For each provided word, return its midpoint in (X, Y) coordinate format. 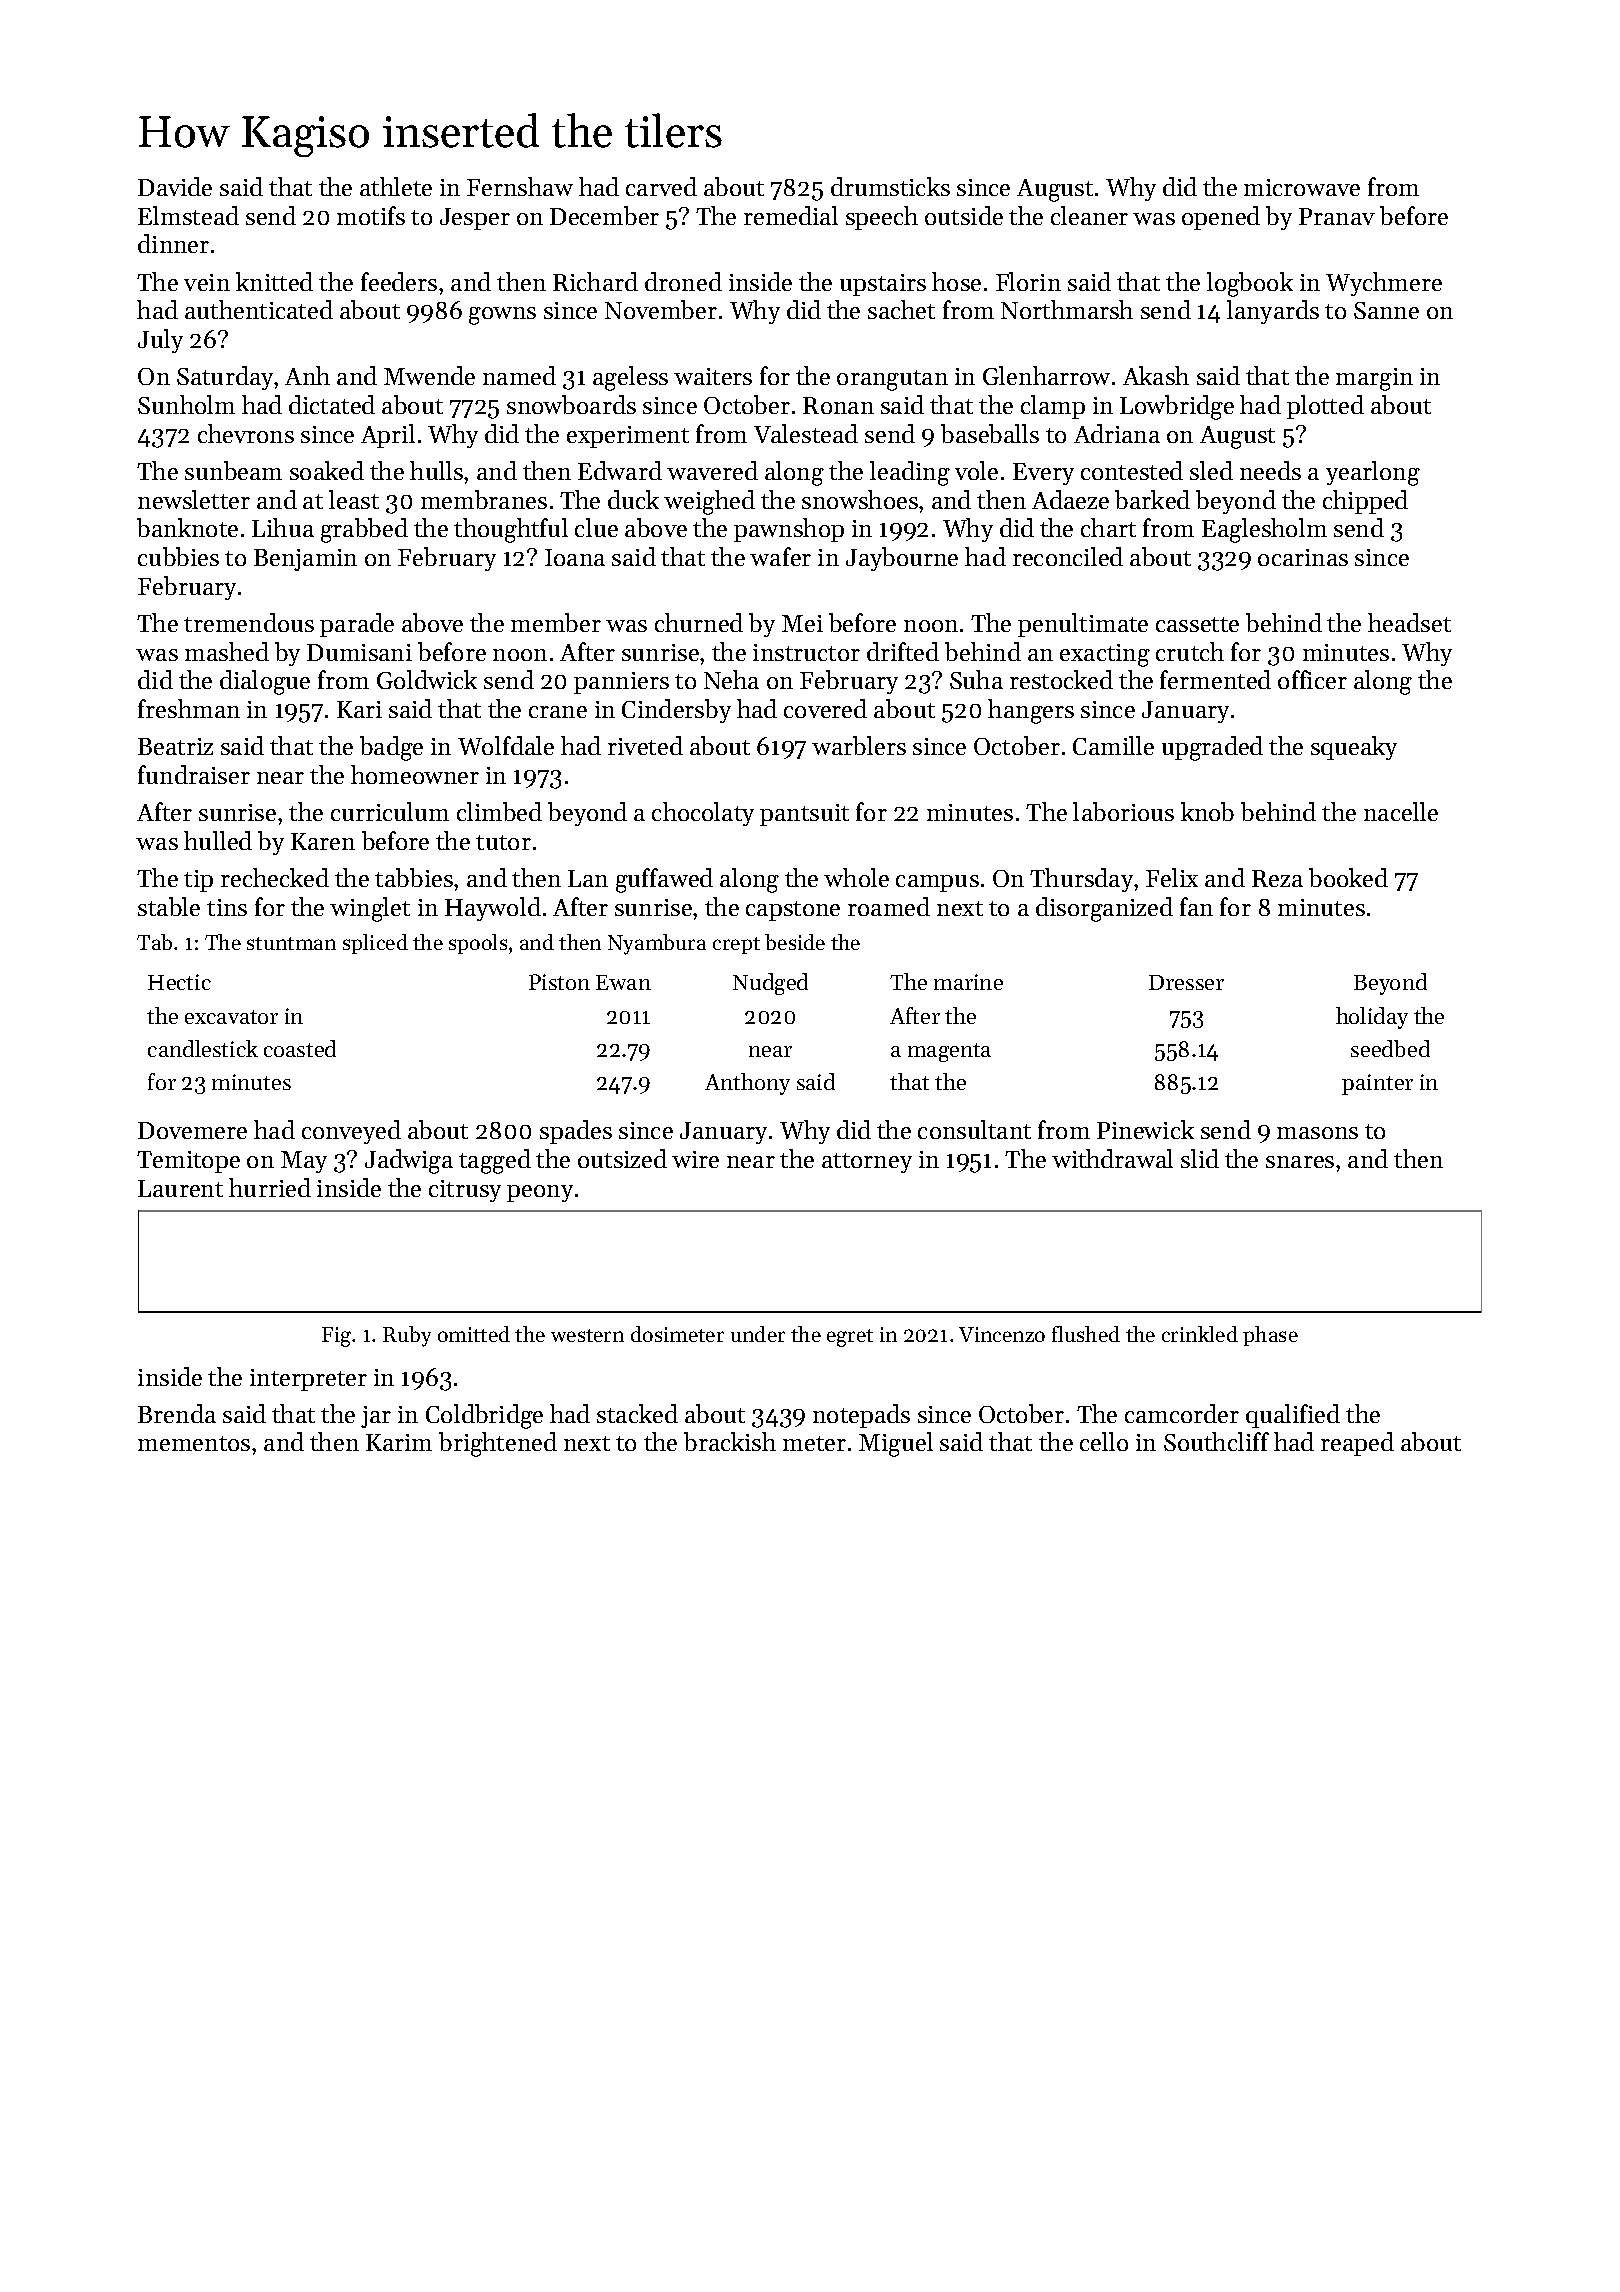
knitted (274, 281)
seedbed (1390, 1048)
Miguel (896, 1444)
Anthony (747, 1084)
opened (1221, 218)
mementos (194, 1443)
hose (956, 281)
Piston (559, 982)
